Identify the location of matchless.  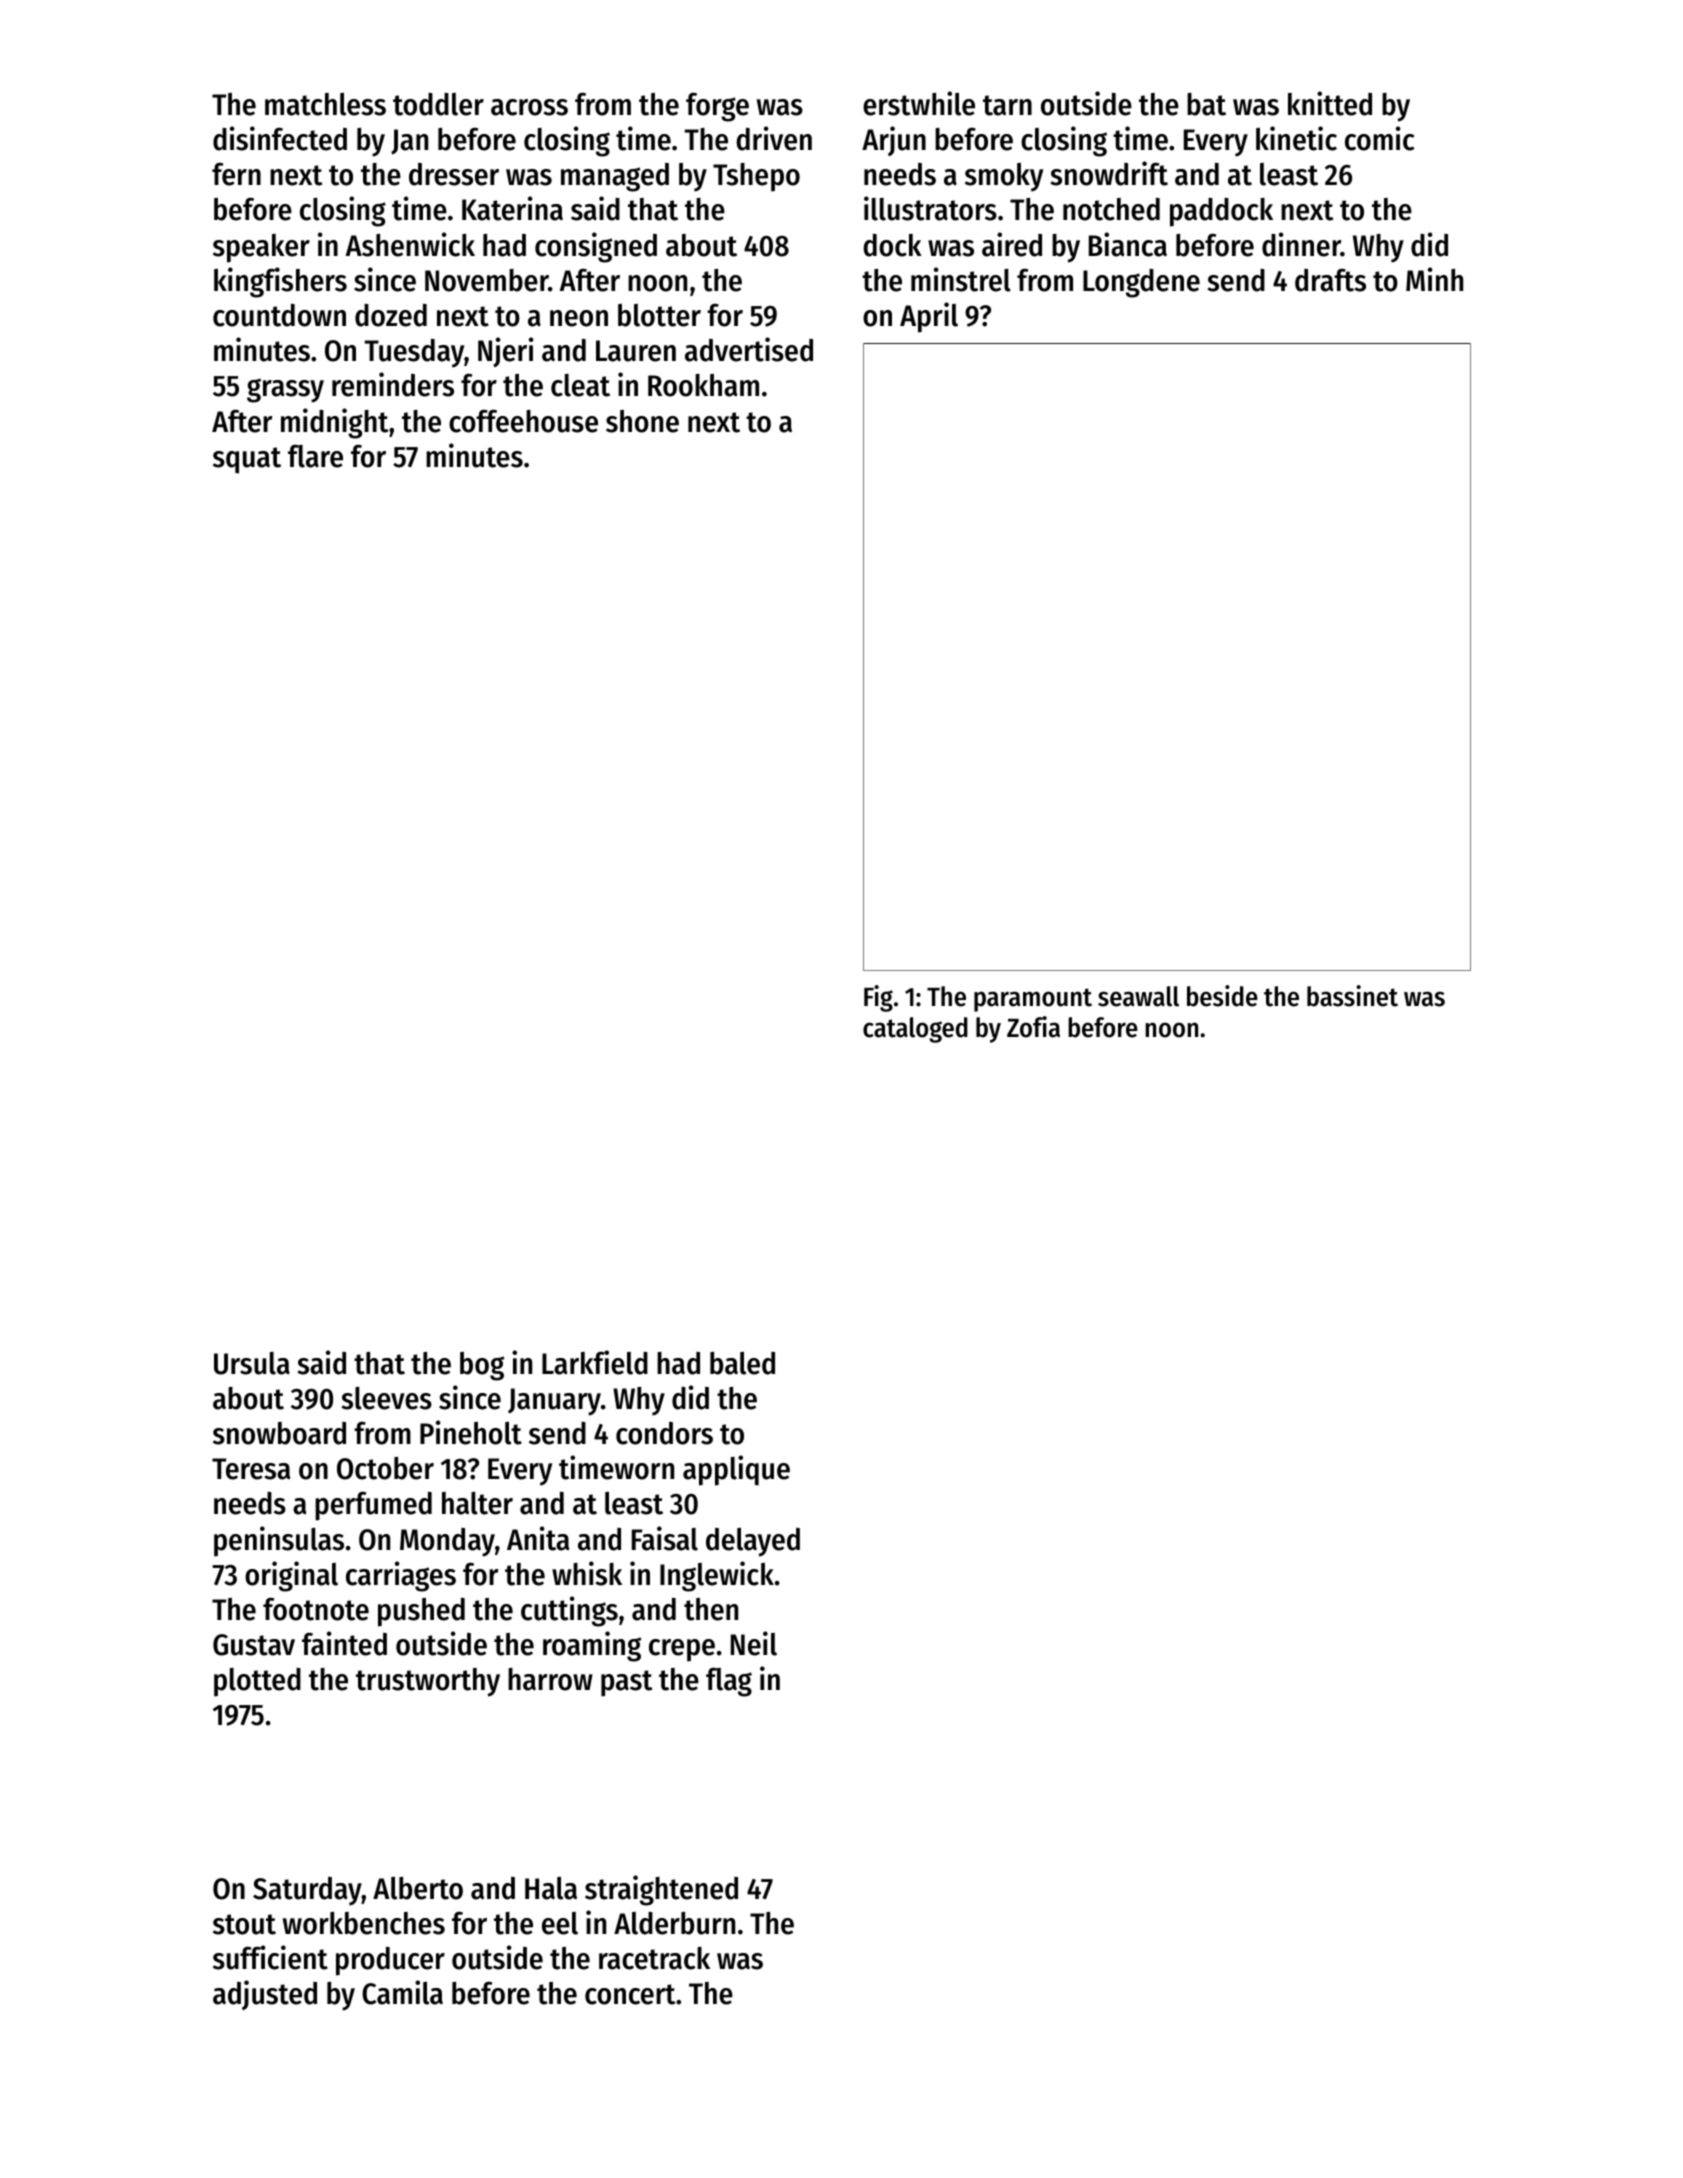
(325, 104).
